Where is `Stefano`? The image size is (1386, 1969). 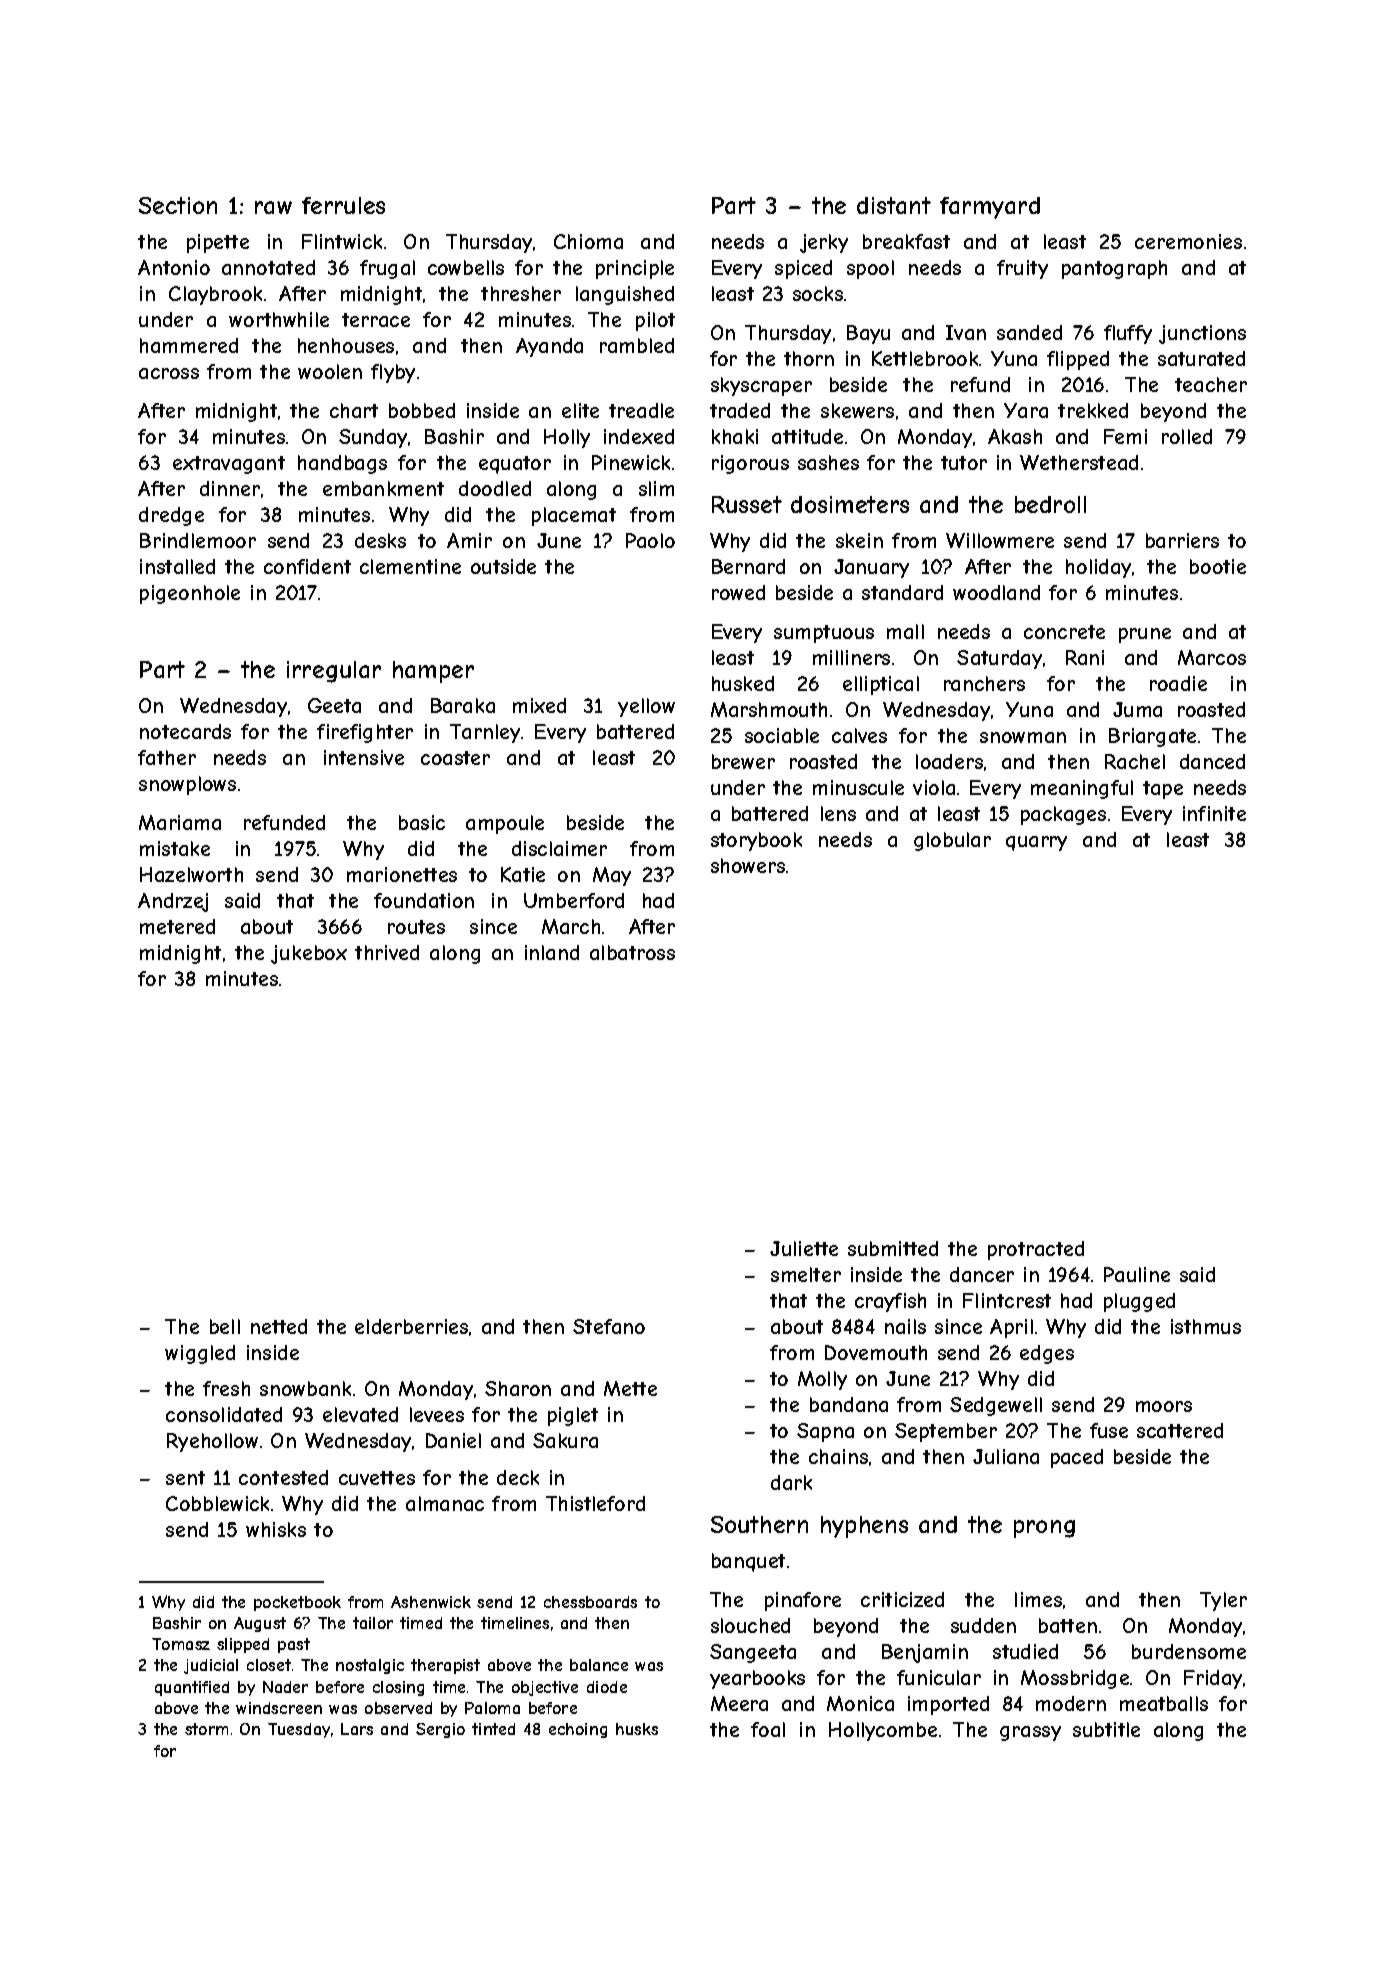
Stefano is located at coordinates (609, 1326).
